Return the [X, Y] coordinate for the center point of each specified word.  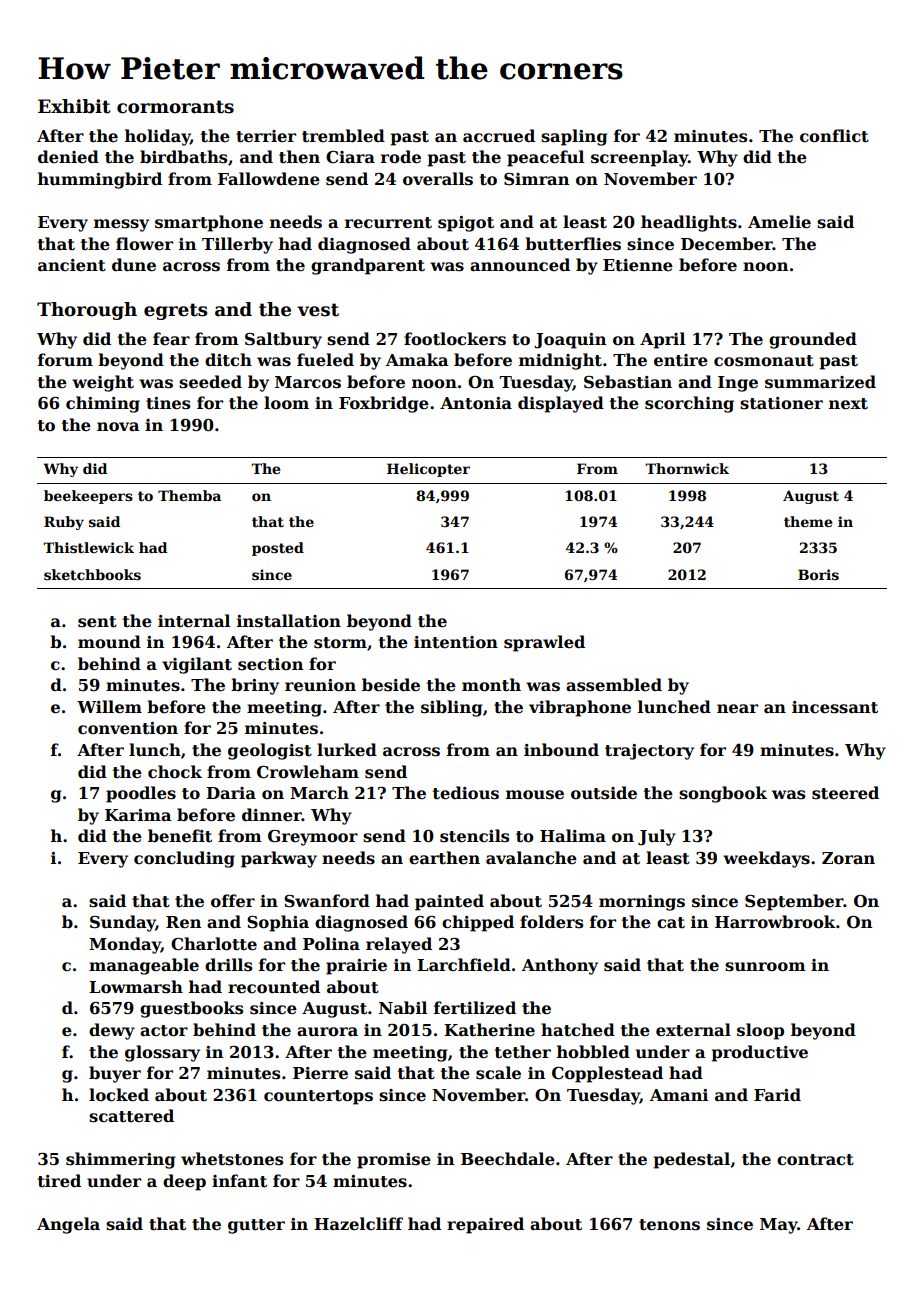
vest [318, 310]
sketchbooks [92, 574]
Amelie [779, 222]
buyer [115, 1074]
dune [134, 265]
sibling [451, 708]
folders [551, 922]
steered [845, 793]
